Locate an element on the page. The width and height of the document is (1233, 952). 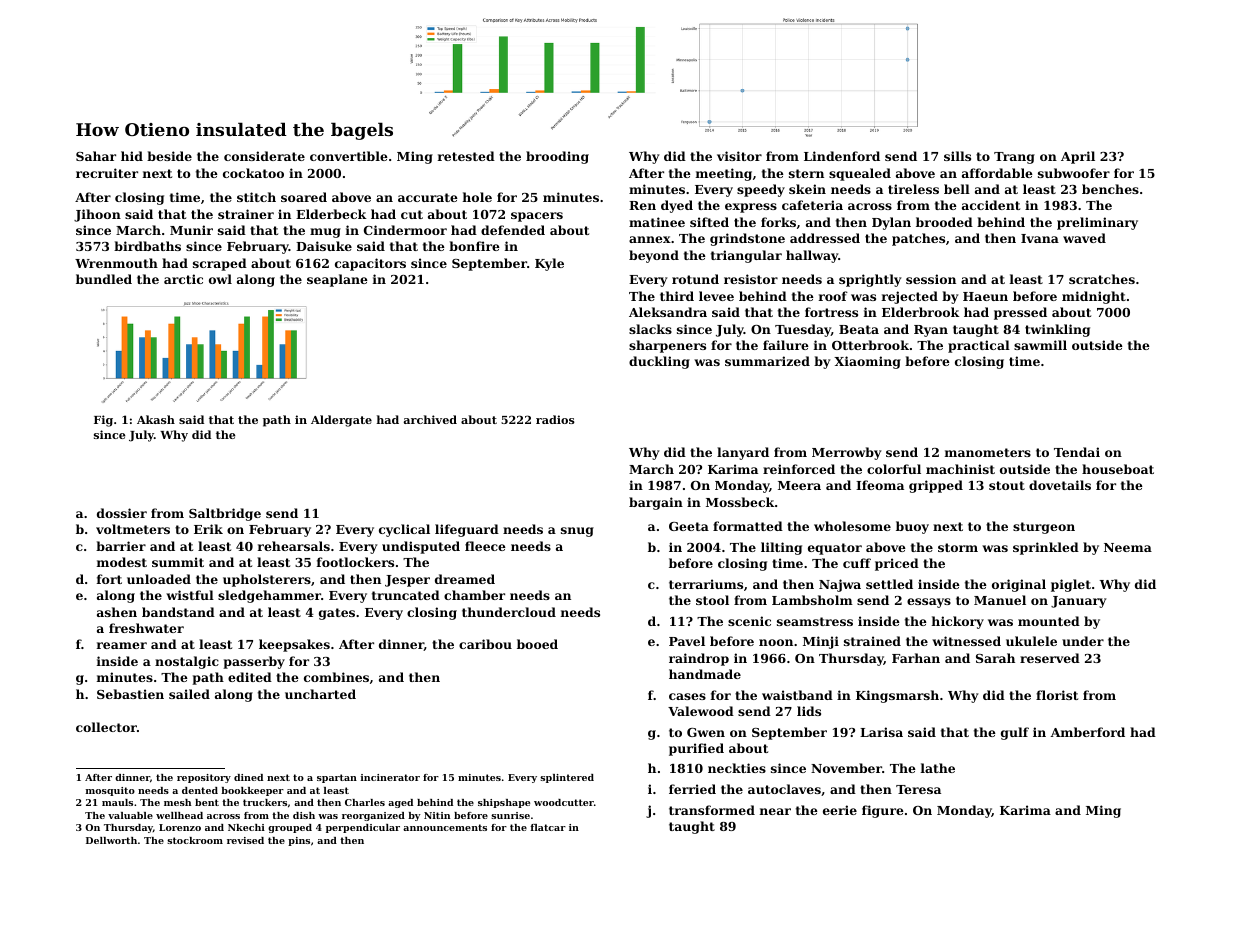
Aldergate is located at coordinates (341, 421).
